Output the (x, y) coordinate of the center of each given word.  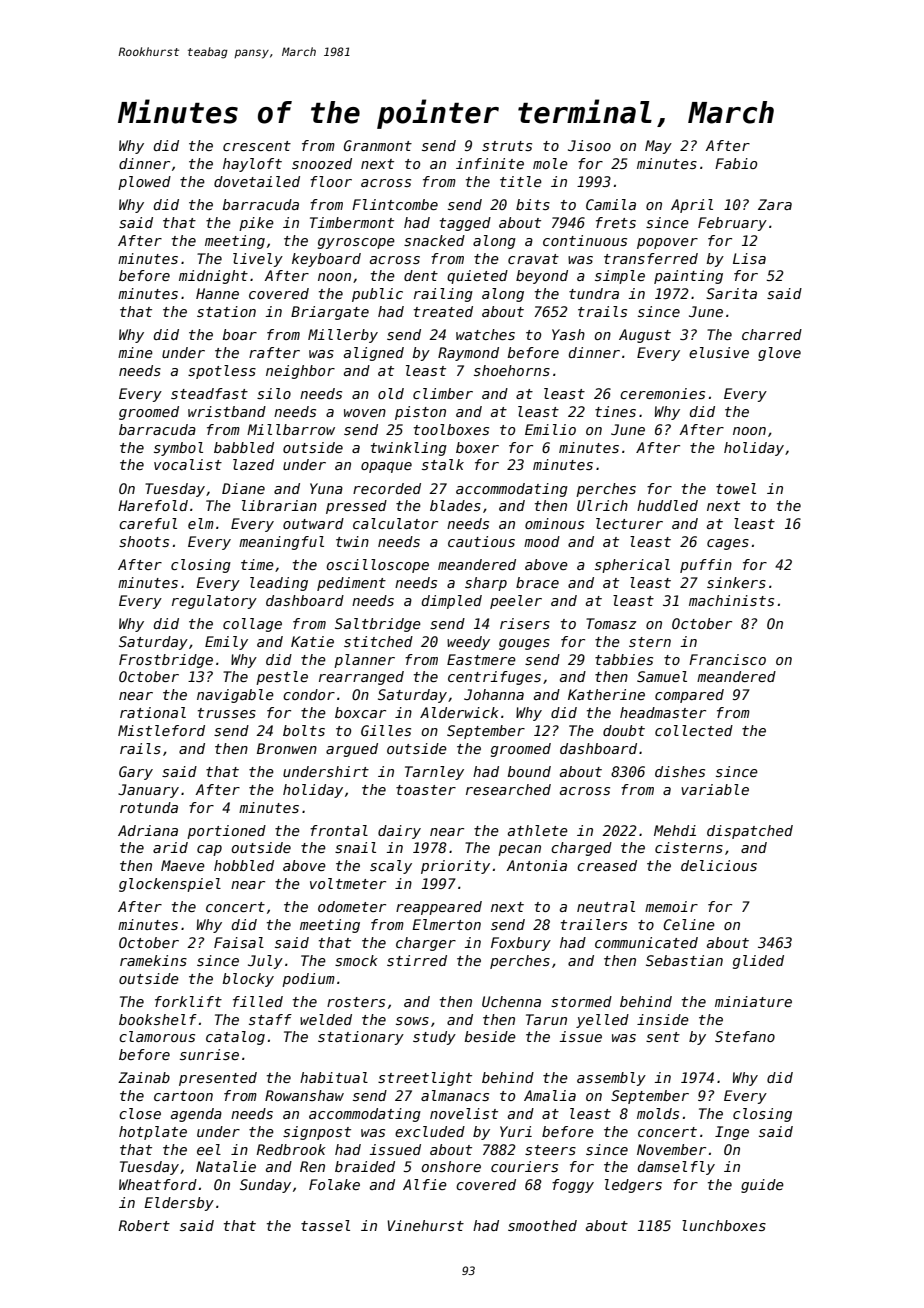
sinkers (736, 582)
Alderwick (459, 712)
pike (256, 224)
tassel (325, 1225)
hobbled (244, 865)
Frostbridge (166, 661)
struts (507, 146)
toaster (426, 790)
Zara (775, 204)
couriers (524, 1166)
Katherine (606, 694)
